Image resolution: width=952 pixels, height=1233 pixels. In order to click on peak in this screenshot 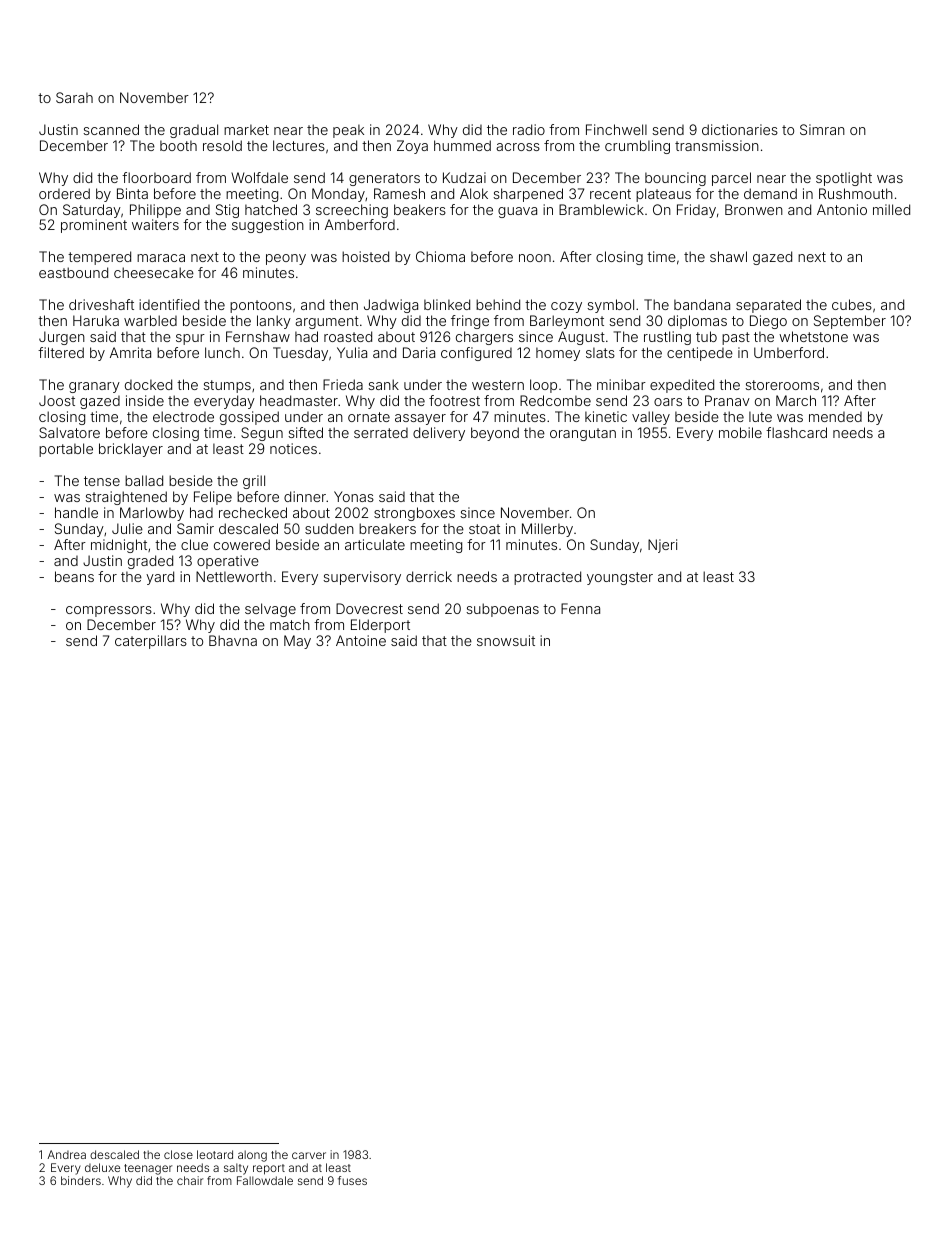, I will do `click(348, 131)`.
